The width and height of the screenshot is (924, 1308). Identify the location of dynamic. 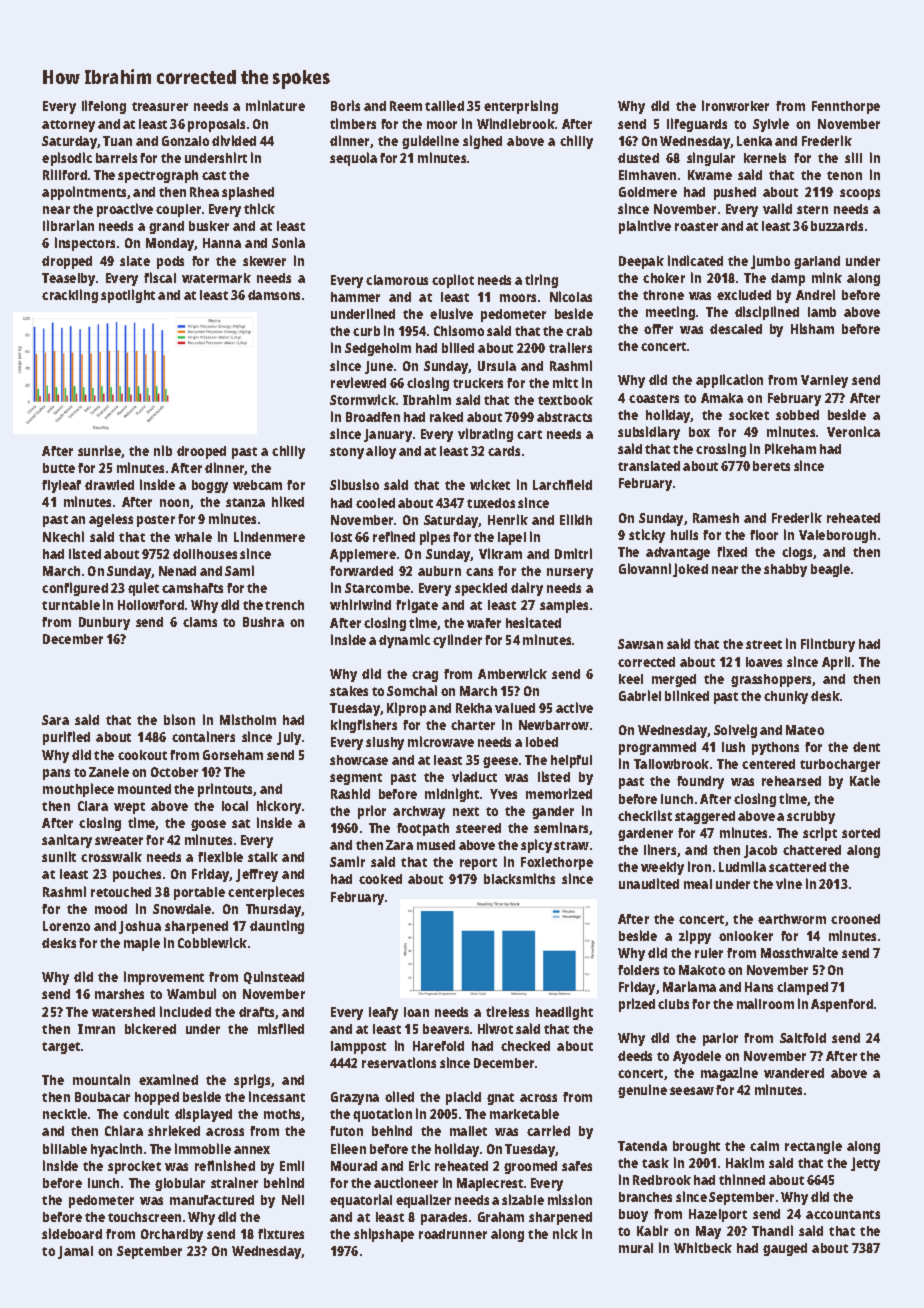
(404, 641).
